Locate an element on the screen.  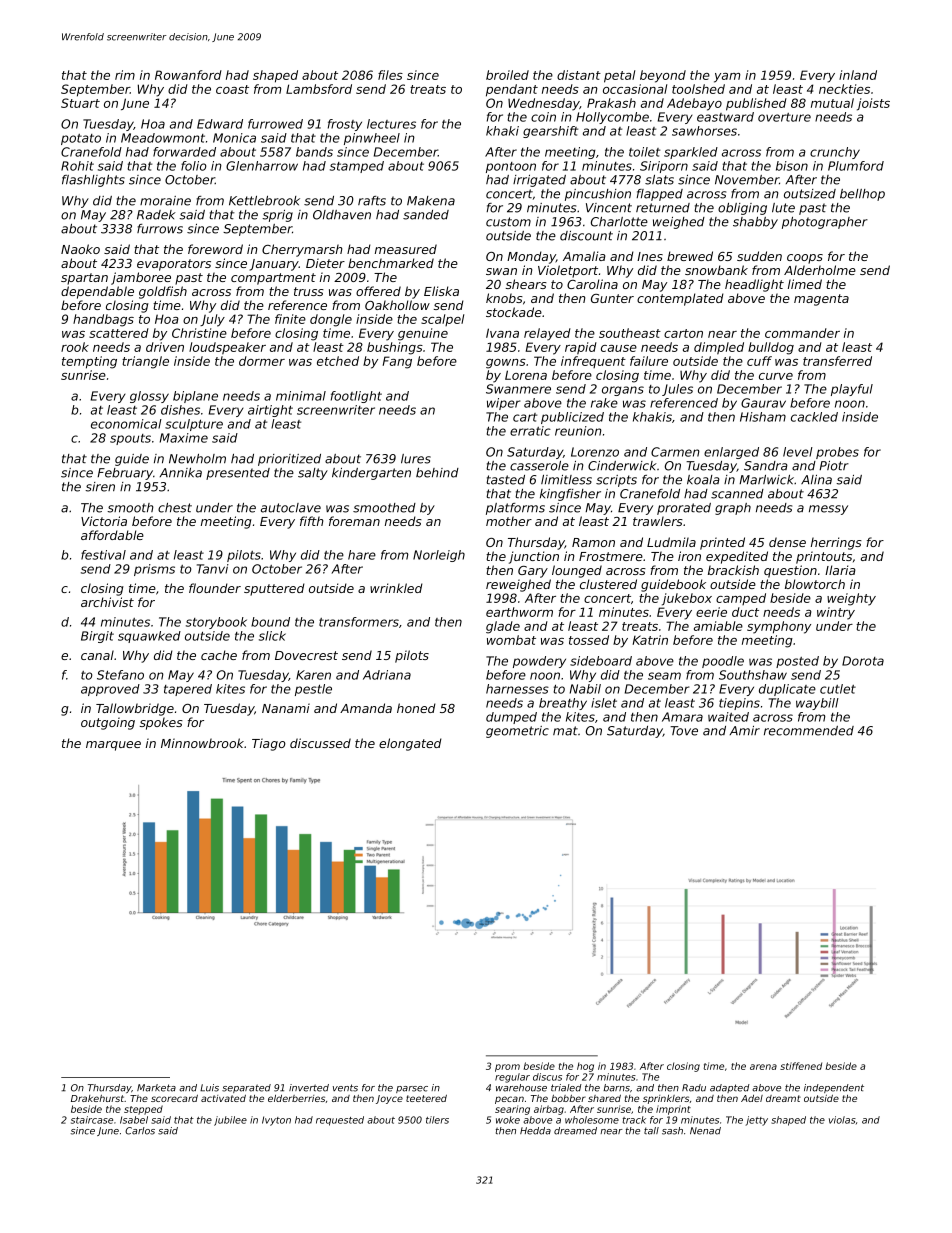
squawked is located at coordinates (149, 637).
